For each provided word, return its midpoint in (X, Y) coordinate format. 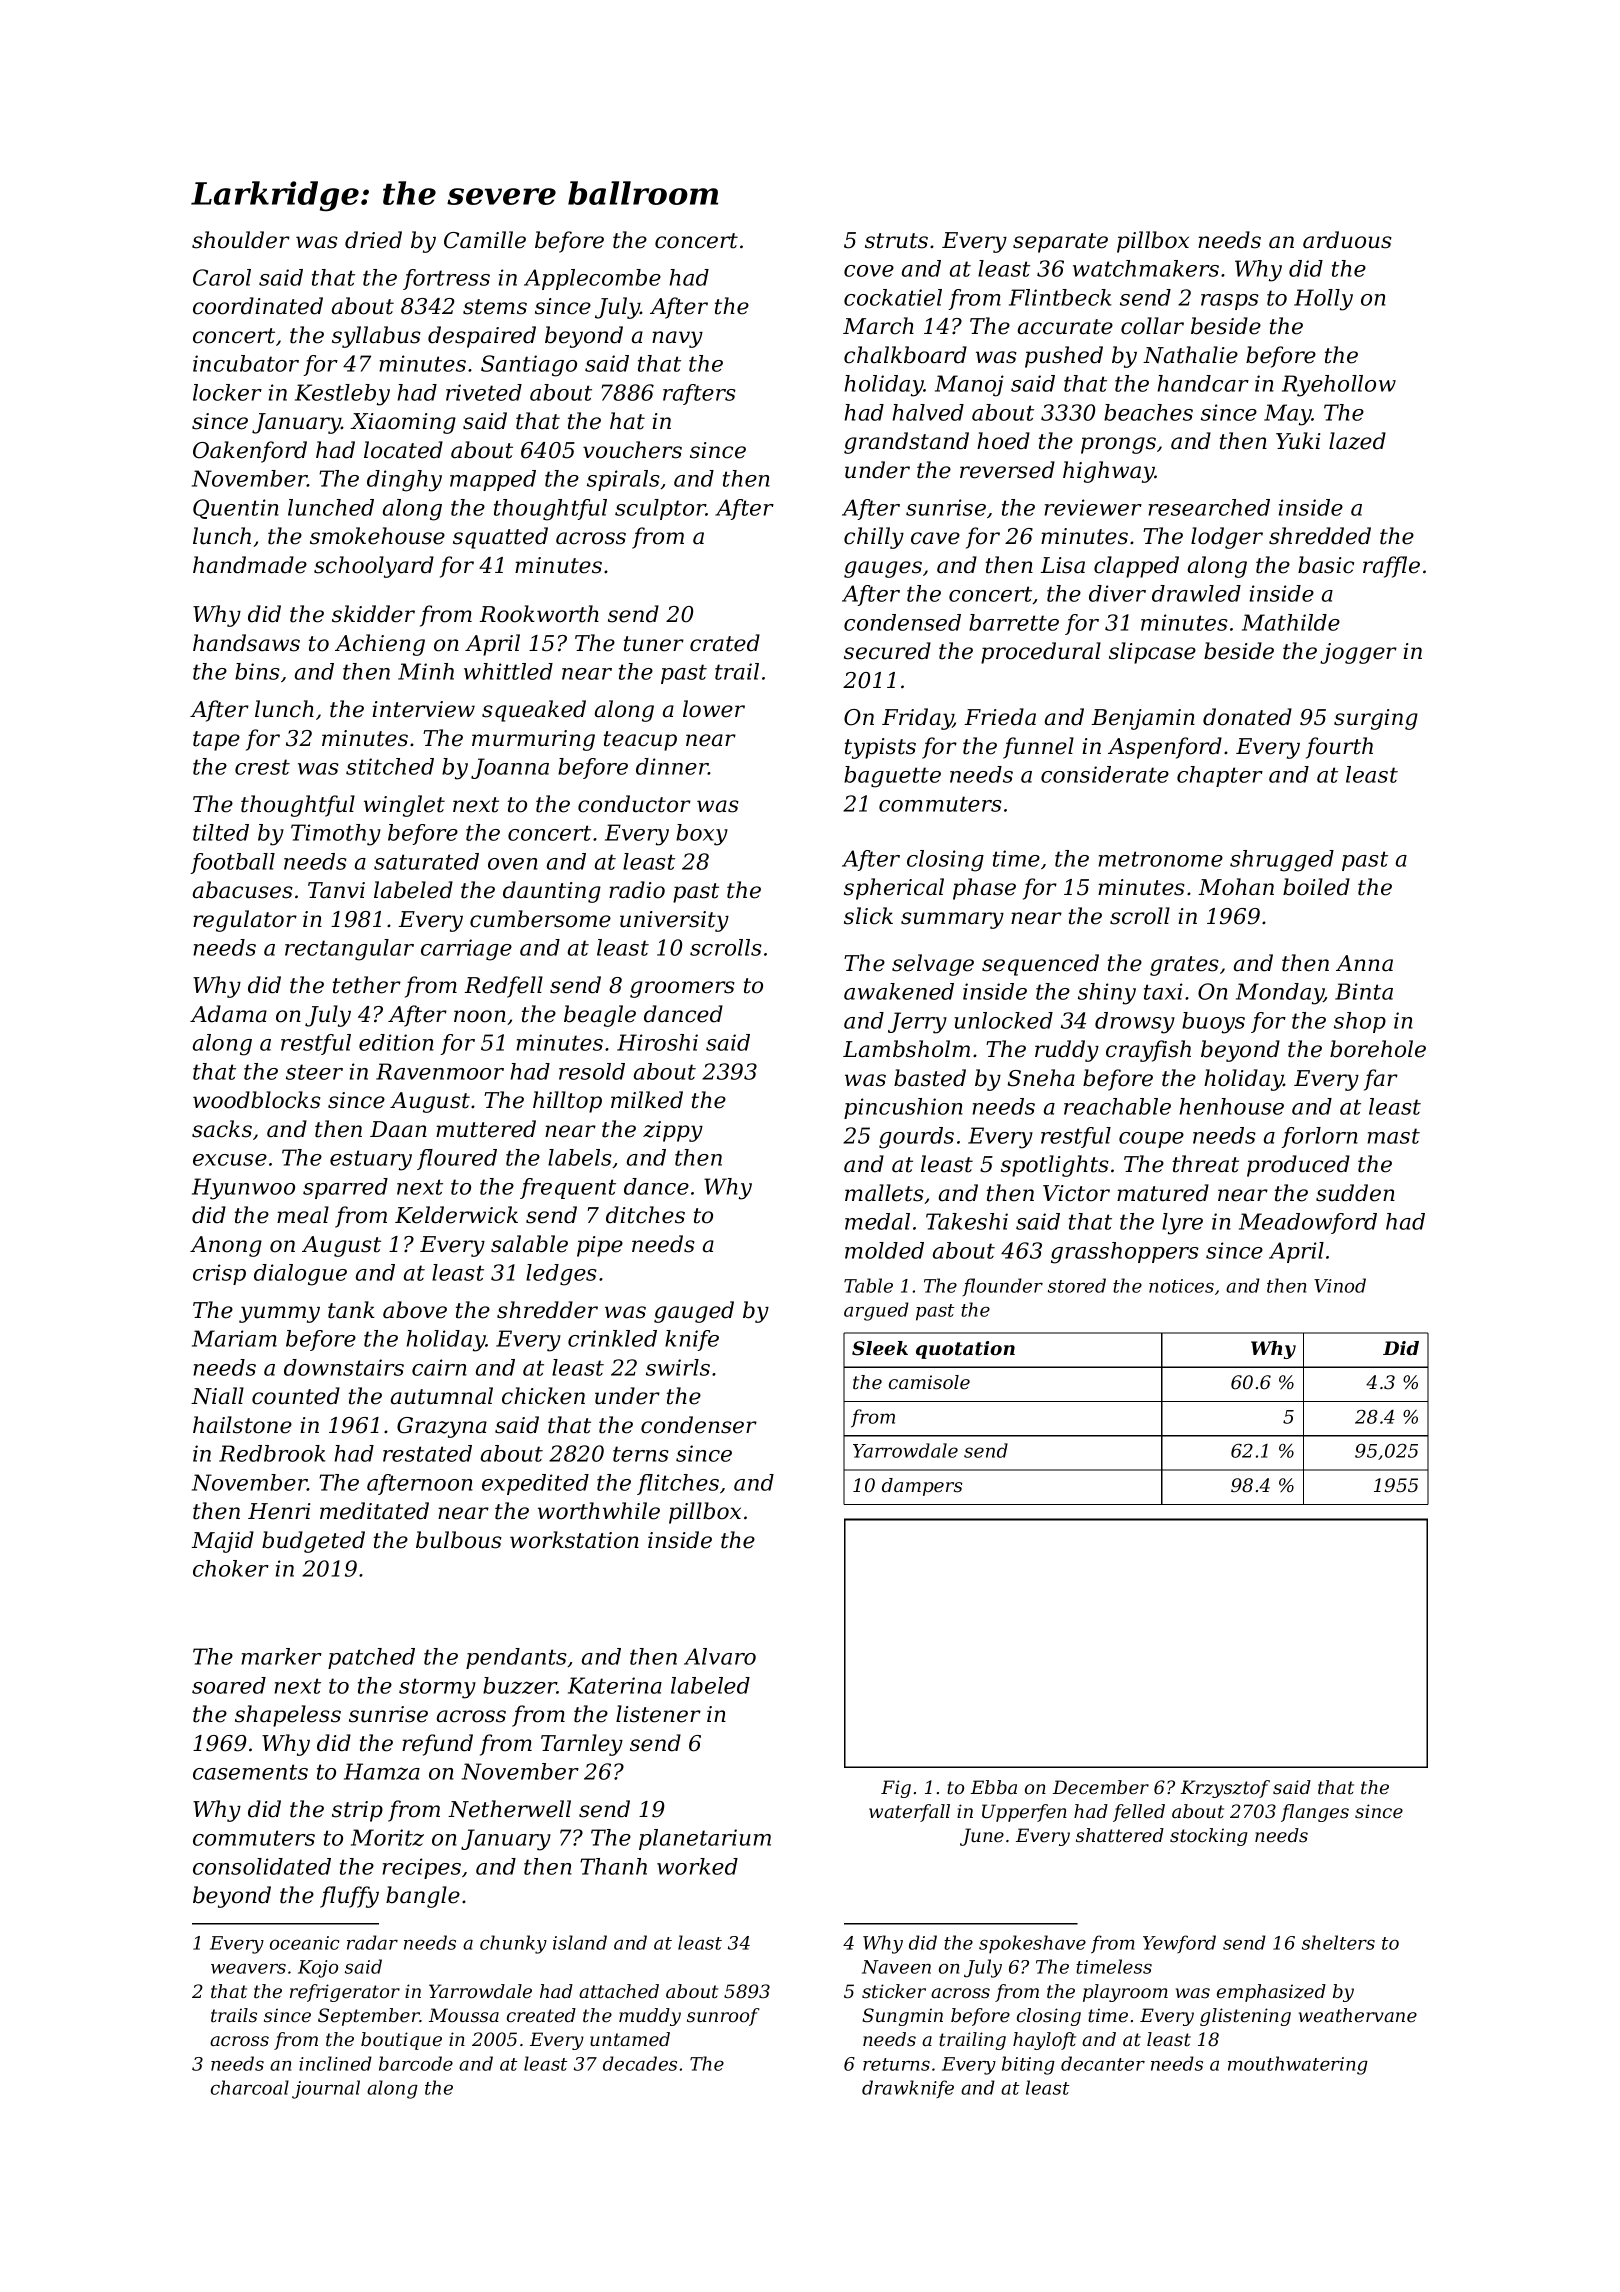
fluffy (349, 1897)
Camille (485, 240)
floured (457, 1159)
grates (1184, 966)
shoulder (241, 240)
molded (884, 1250)
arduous (1347, 240)
